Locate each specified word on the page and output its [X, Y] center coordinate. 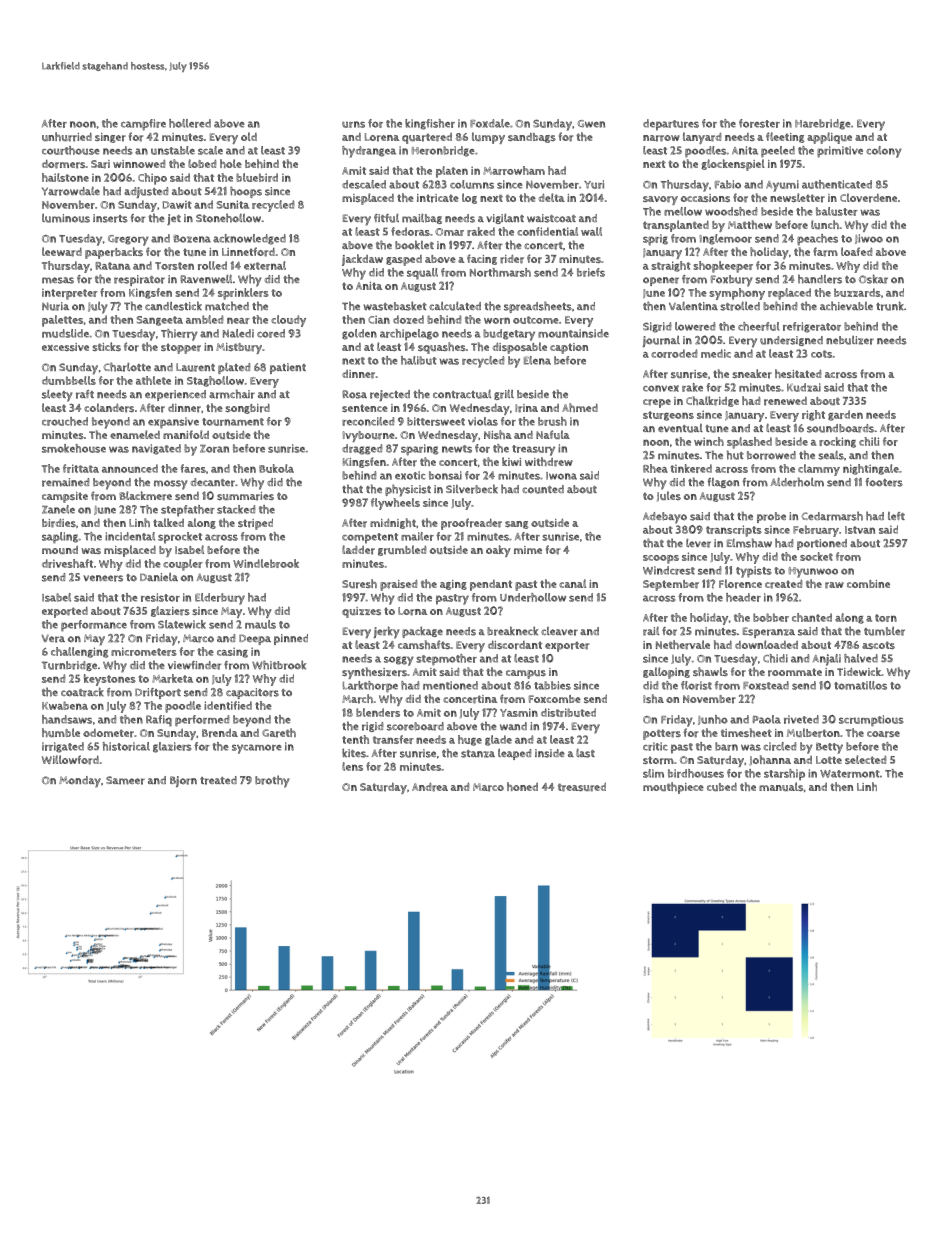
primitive [840, 152]
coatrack [82, 692]
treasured [582, 787]
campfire [143, 125]
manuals [781, 786]
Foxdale [490, 123]
